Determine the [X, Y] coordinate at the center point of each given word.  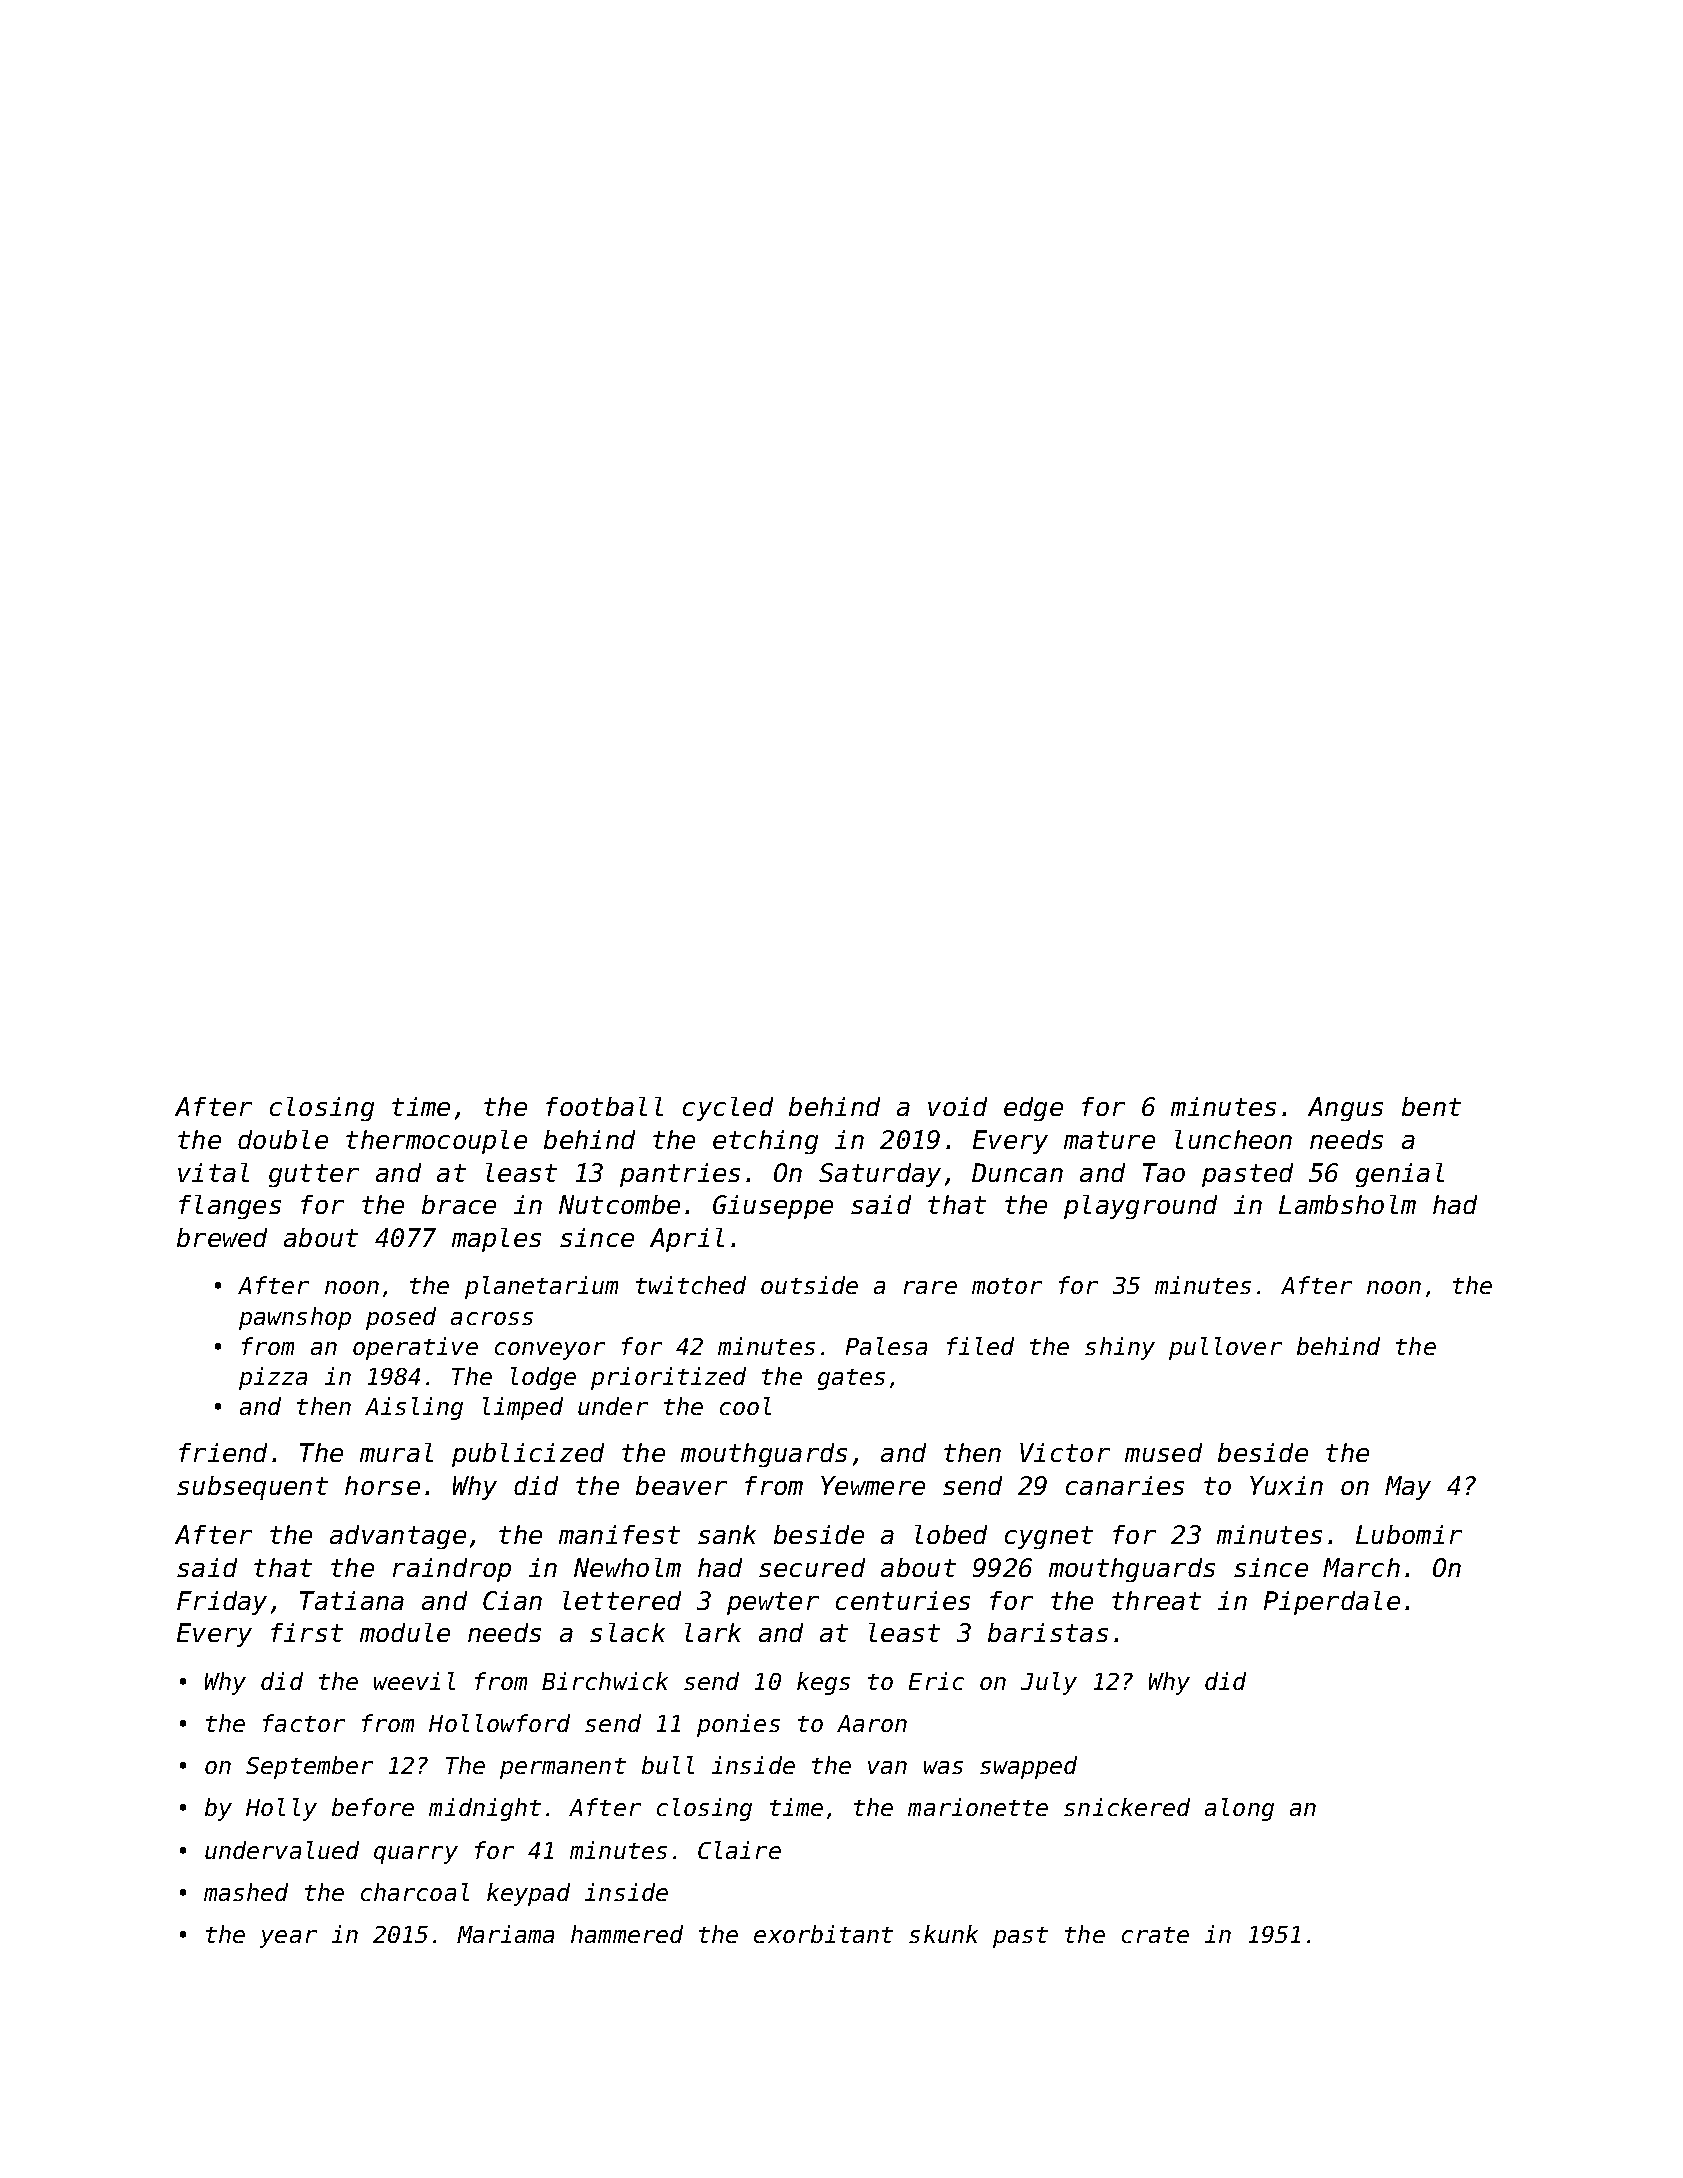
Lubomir [1409, 1534]
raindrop [452, 1570]
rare [930, 1287]
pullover [1225, 1348]
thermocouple [436, 1142]
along [1239, 1809]
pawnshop [295, 1318]
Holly [281, 1809]
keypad [528, 1894]
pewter [773, 1603]
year [288, 1939]
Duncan [1017, 1172]
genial [1400, 1175]
